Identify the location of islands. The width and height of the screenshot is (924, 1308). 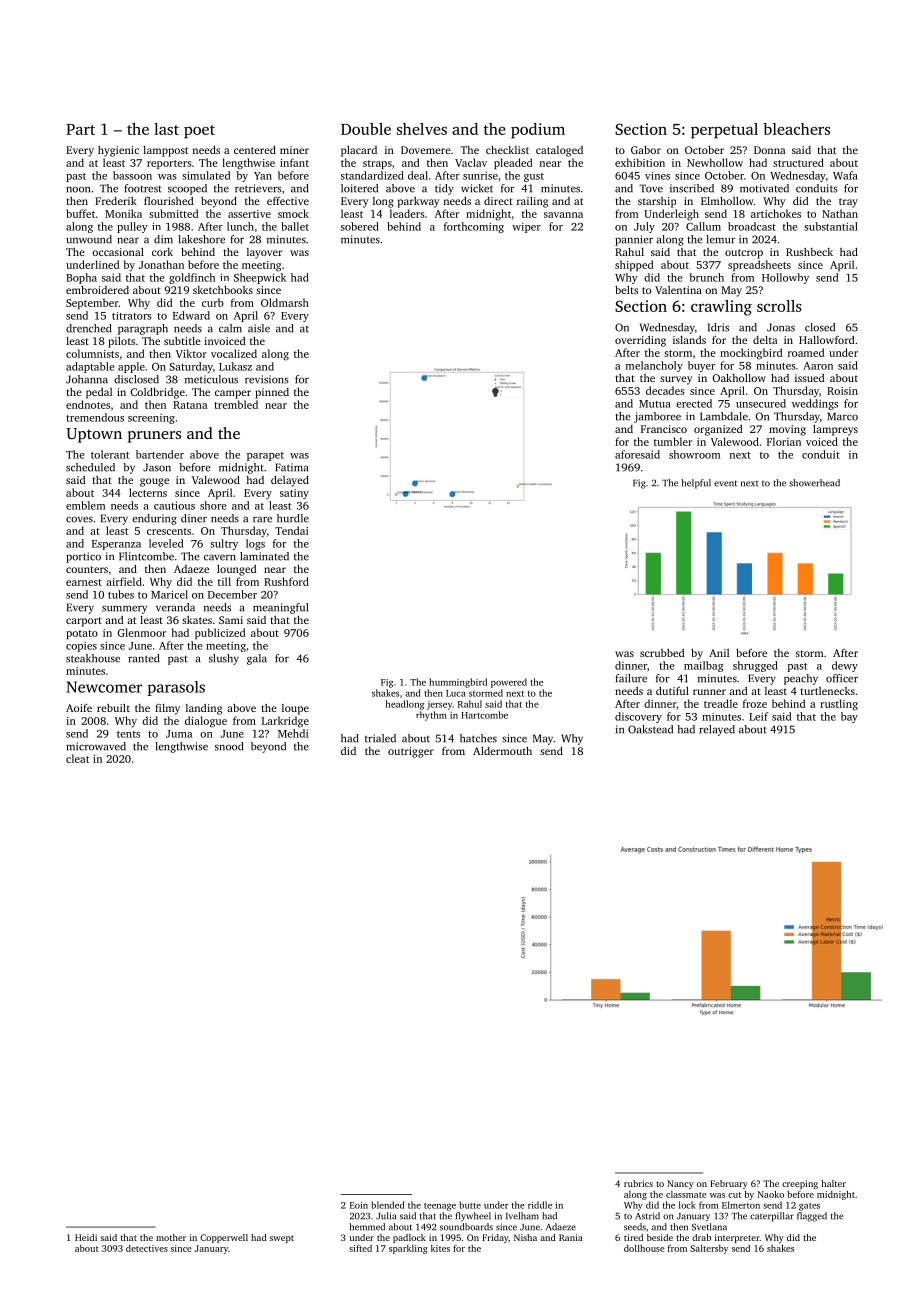
(689, 340).
